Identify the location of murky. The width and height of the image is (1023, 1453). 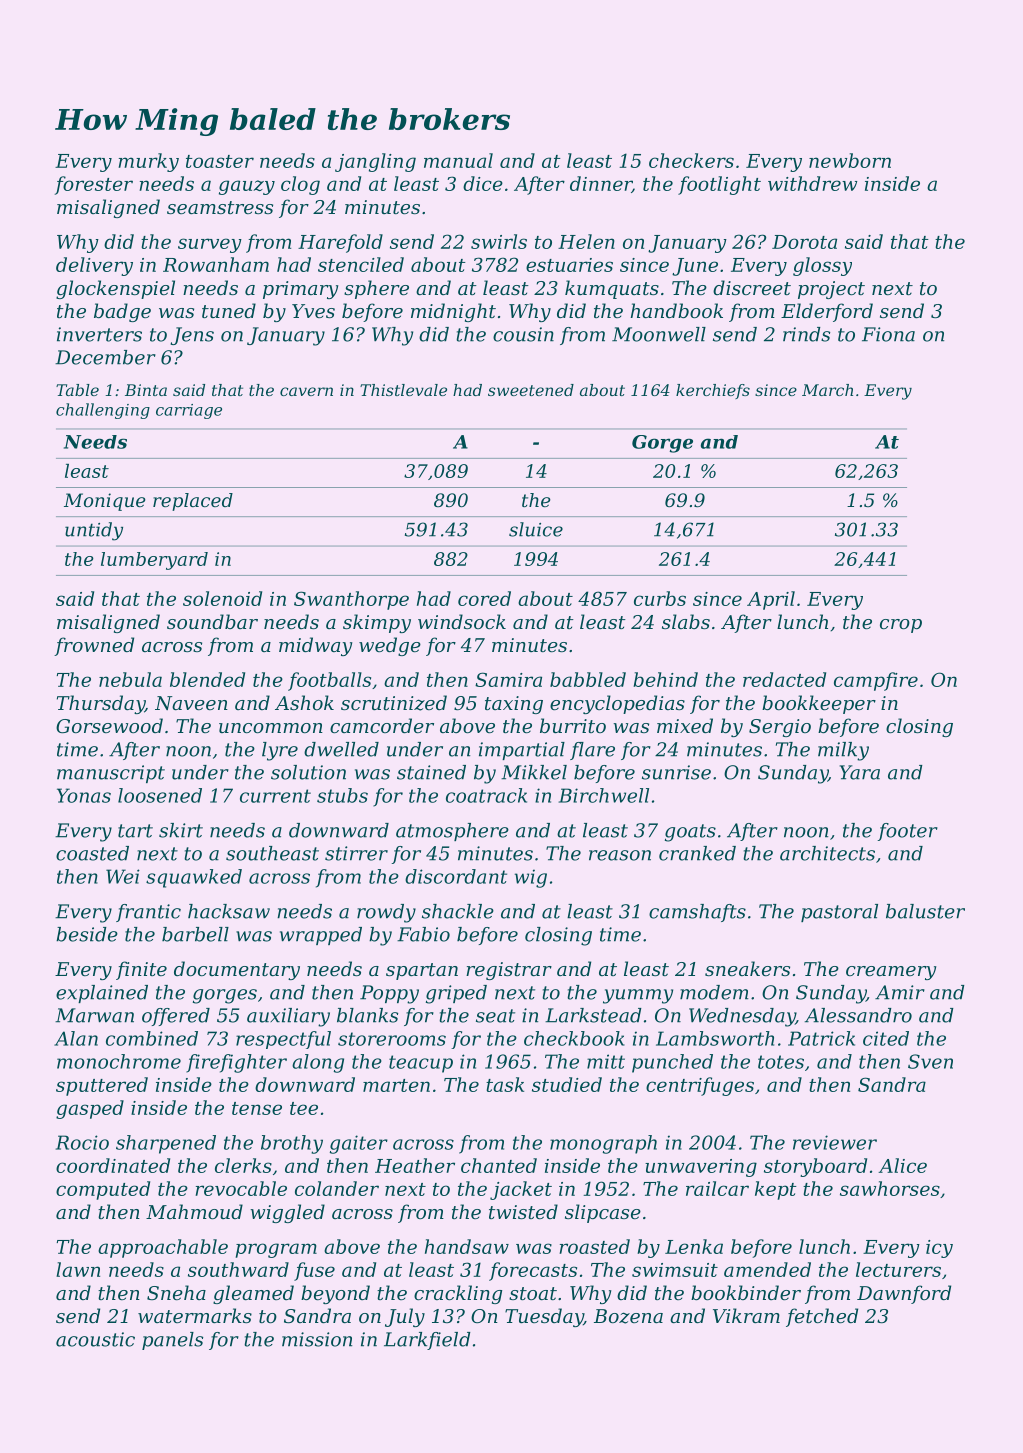
(148, 162).
